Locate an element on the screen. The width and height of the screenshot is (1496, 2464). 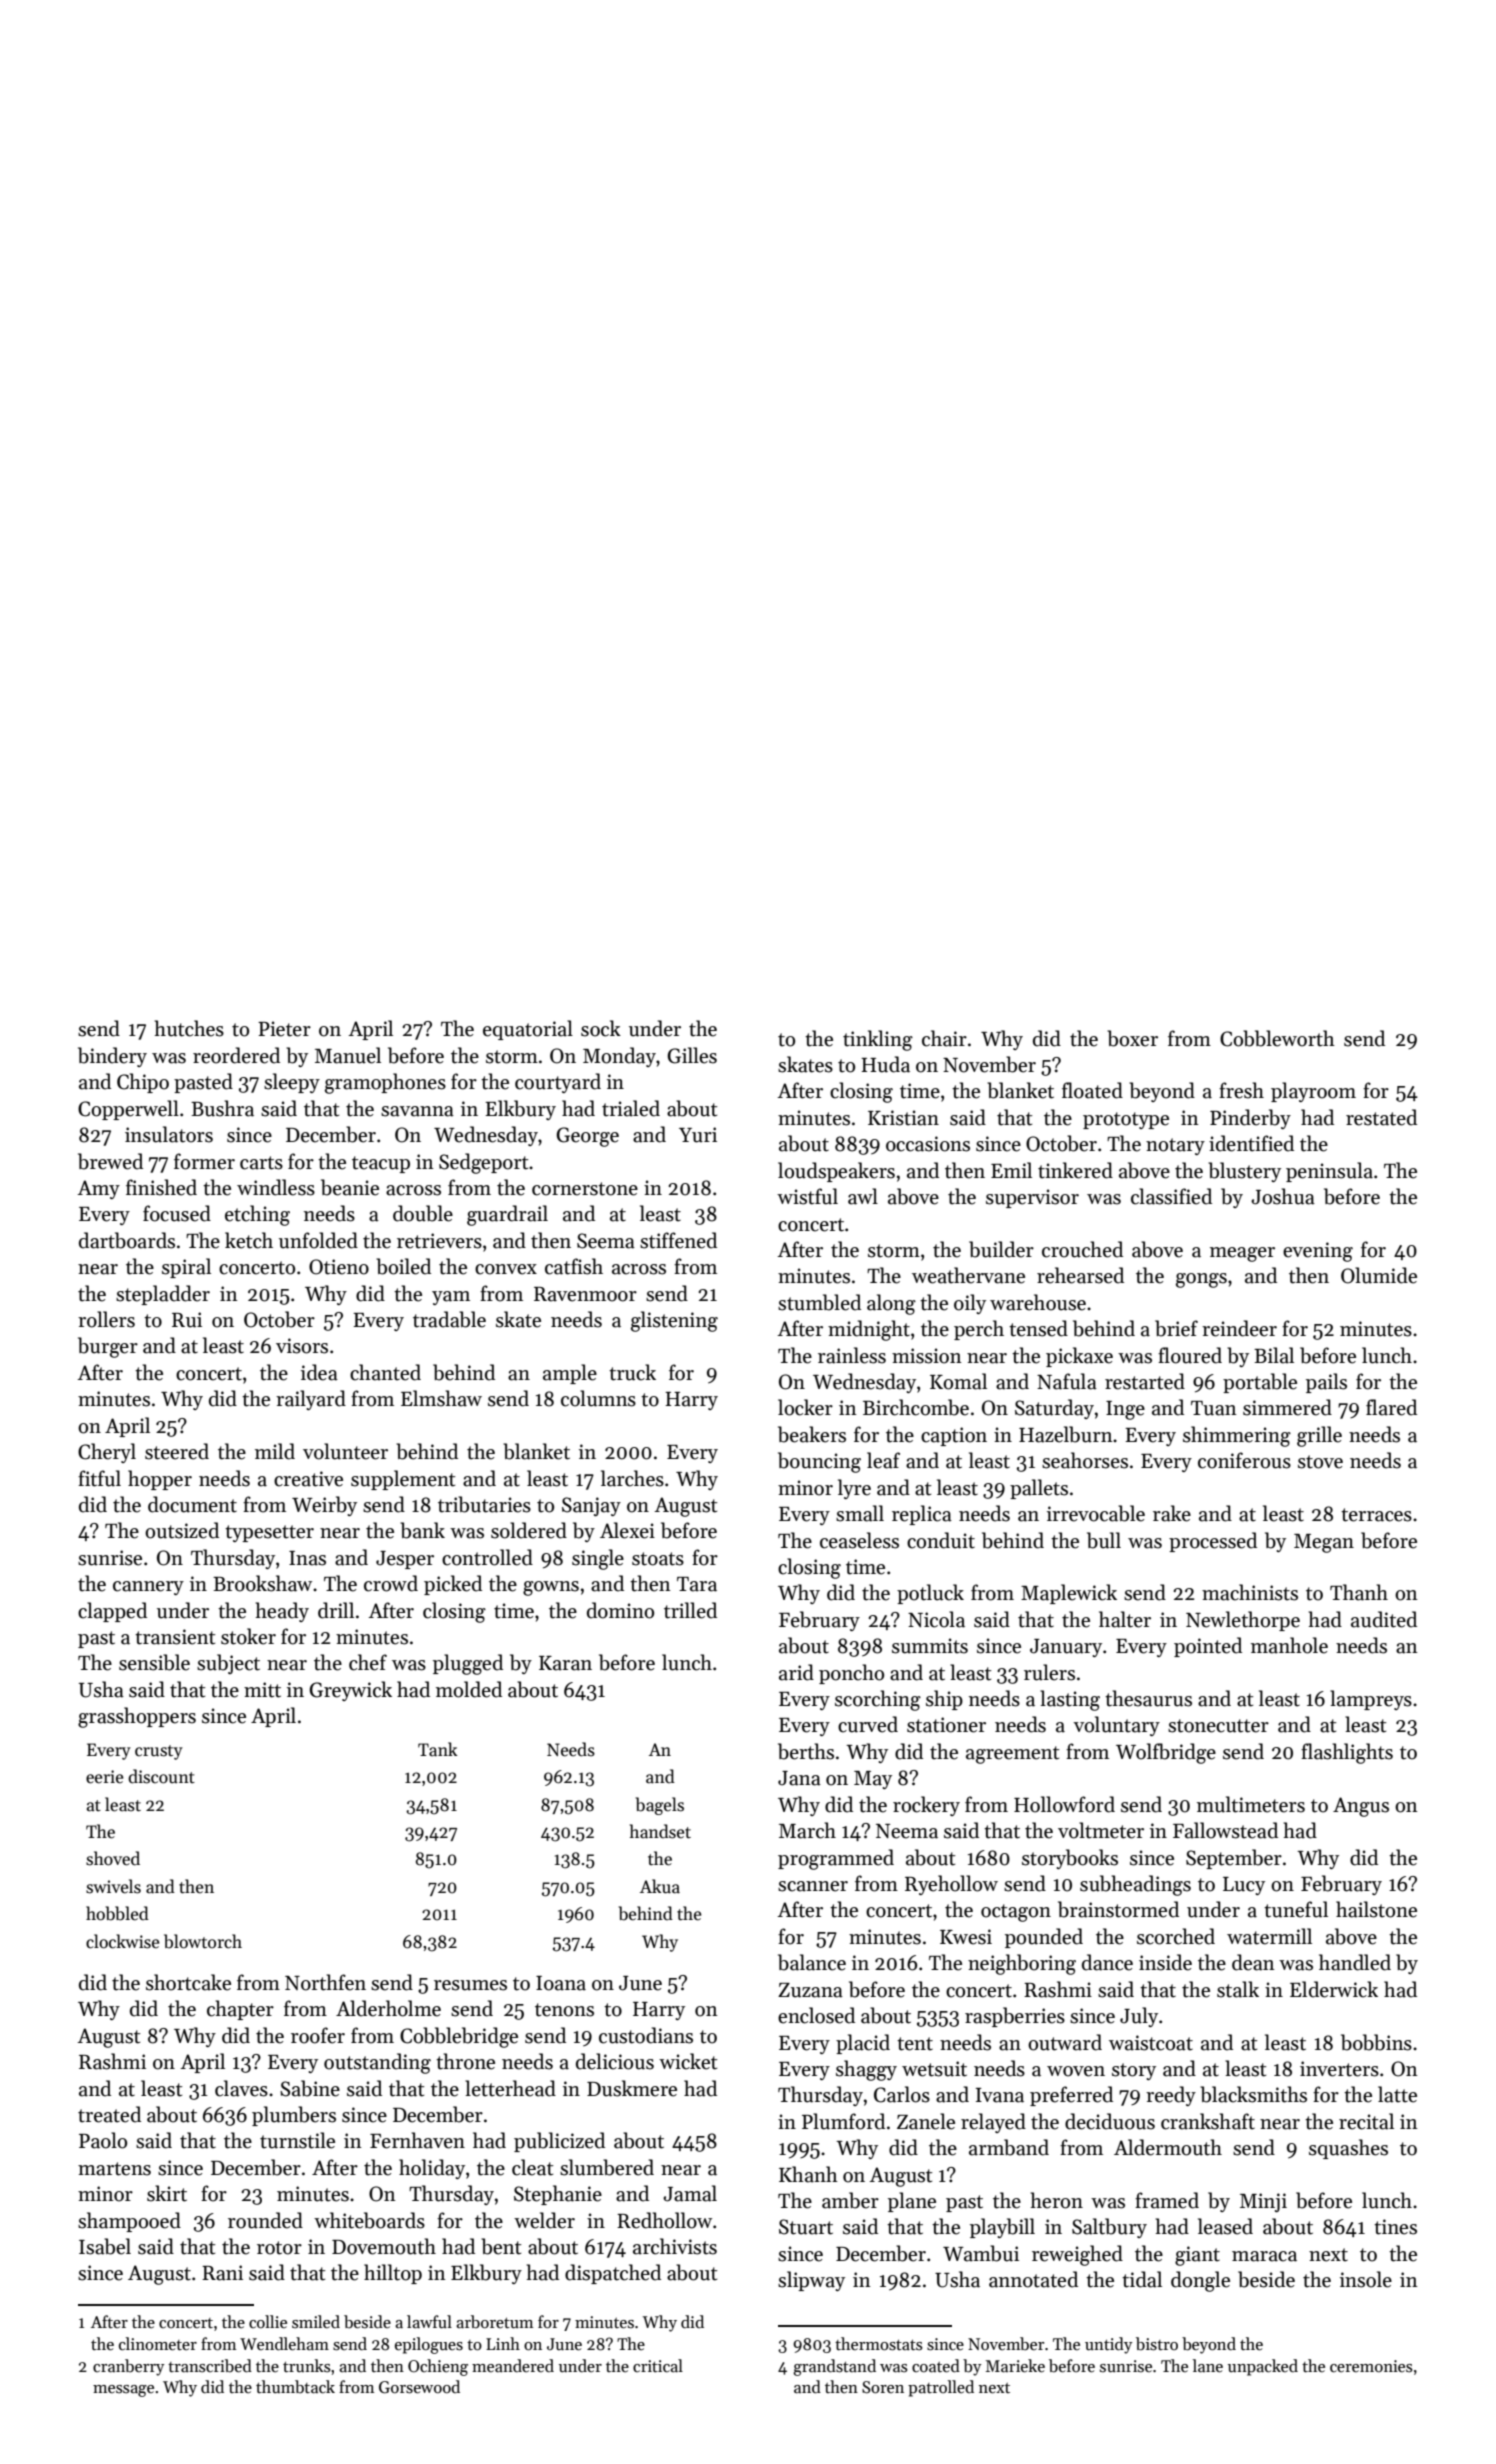
Jana is located at coordinates (799, 1778).
